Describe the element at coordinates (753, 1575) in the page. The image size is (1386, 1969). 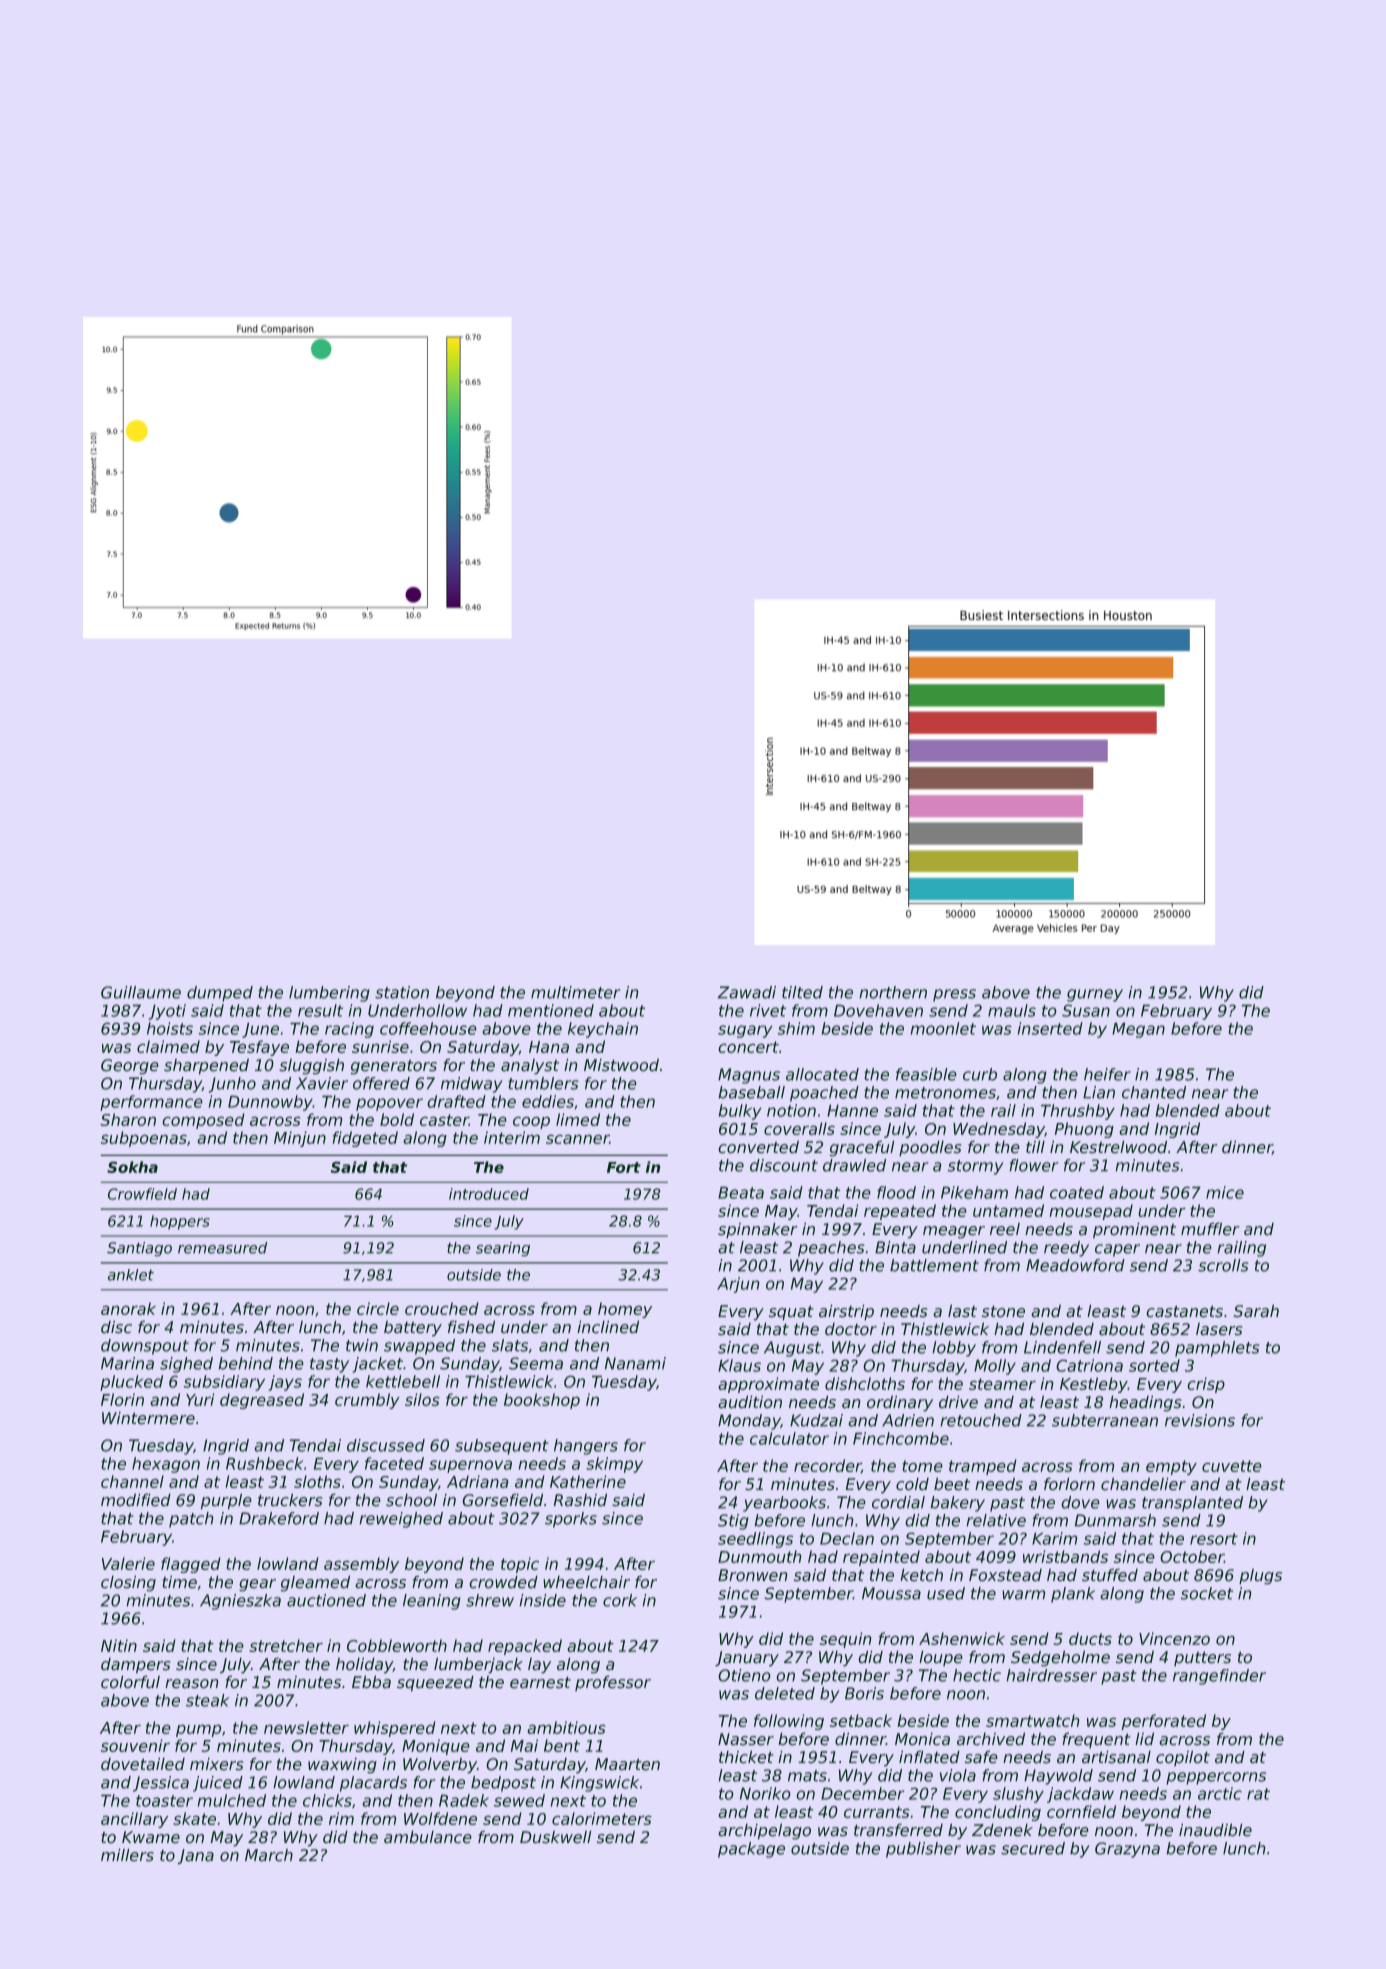
I see `Bronwen` at that location.
